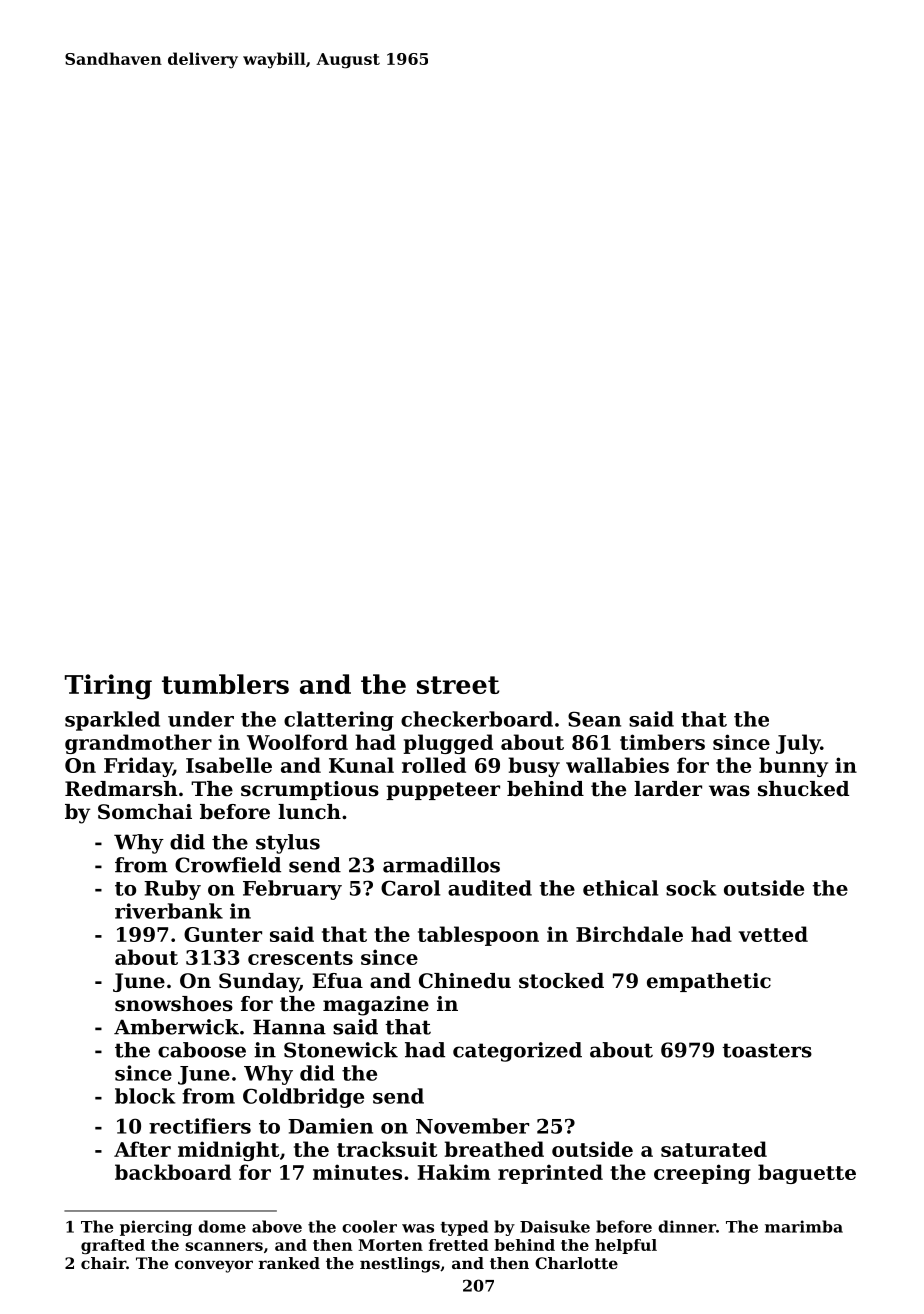 The image size is (924, 1314). Describe the element at coordinates (454, 1172) in the screenshot. I see `Hakim` at that location.
